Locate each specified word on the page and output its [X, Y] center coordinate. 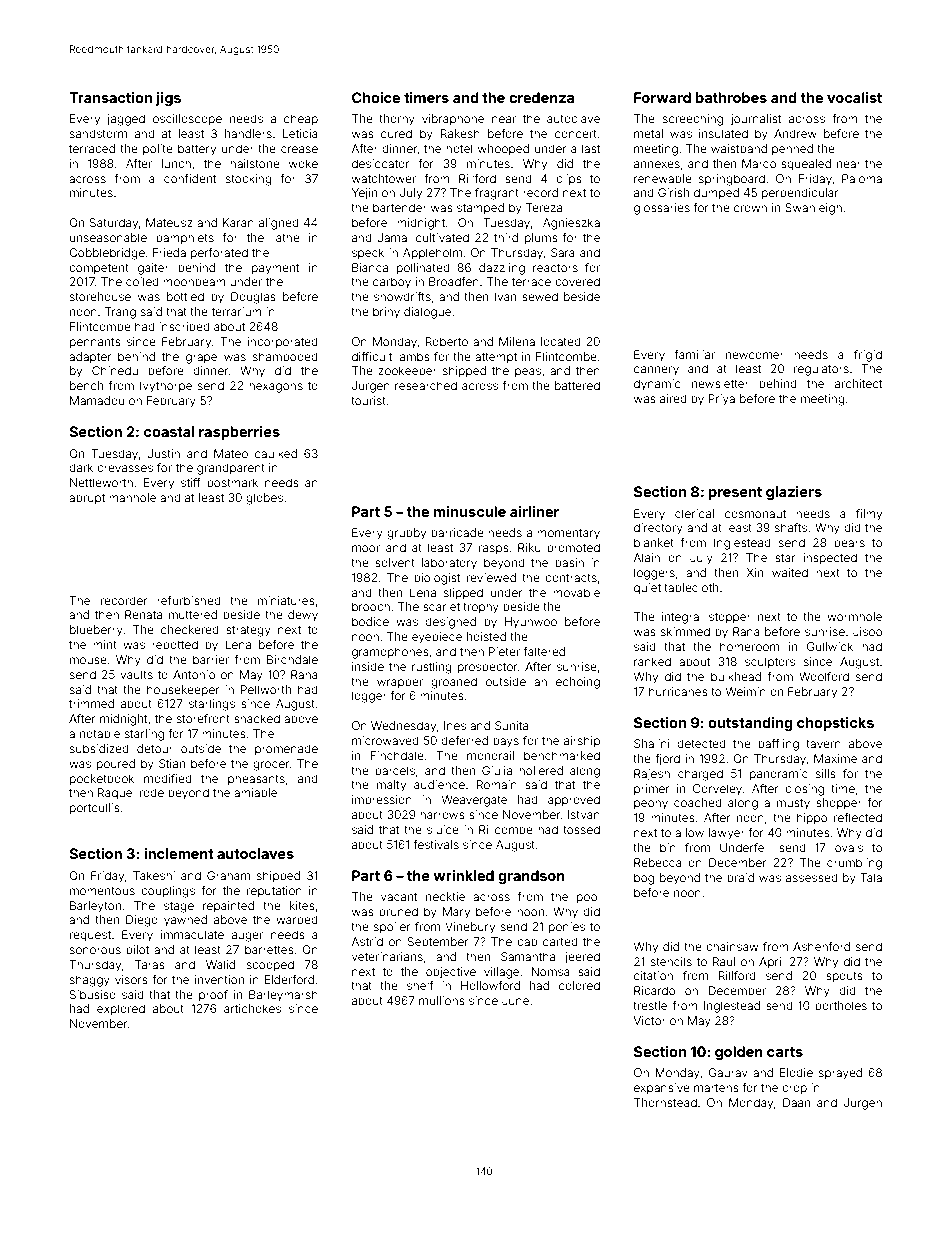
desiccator [381, 163]
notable [100, 733]
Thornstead [665, 1102]
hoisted [486, 636]
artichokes [252, 1008]
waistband [739, 148]
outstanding [750, 724]
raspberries [239, 433]
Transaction [110, 97]
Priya [721, 400]
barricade [457, 532]
